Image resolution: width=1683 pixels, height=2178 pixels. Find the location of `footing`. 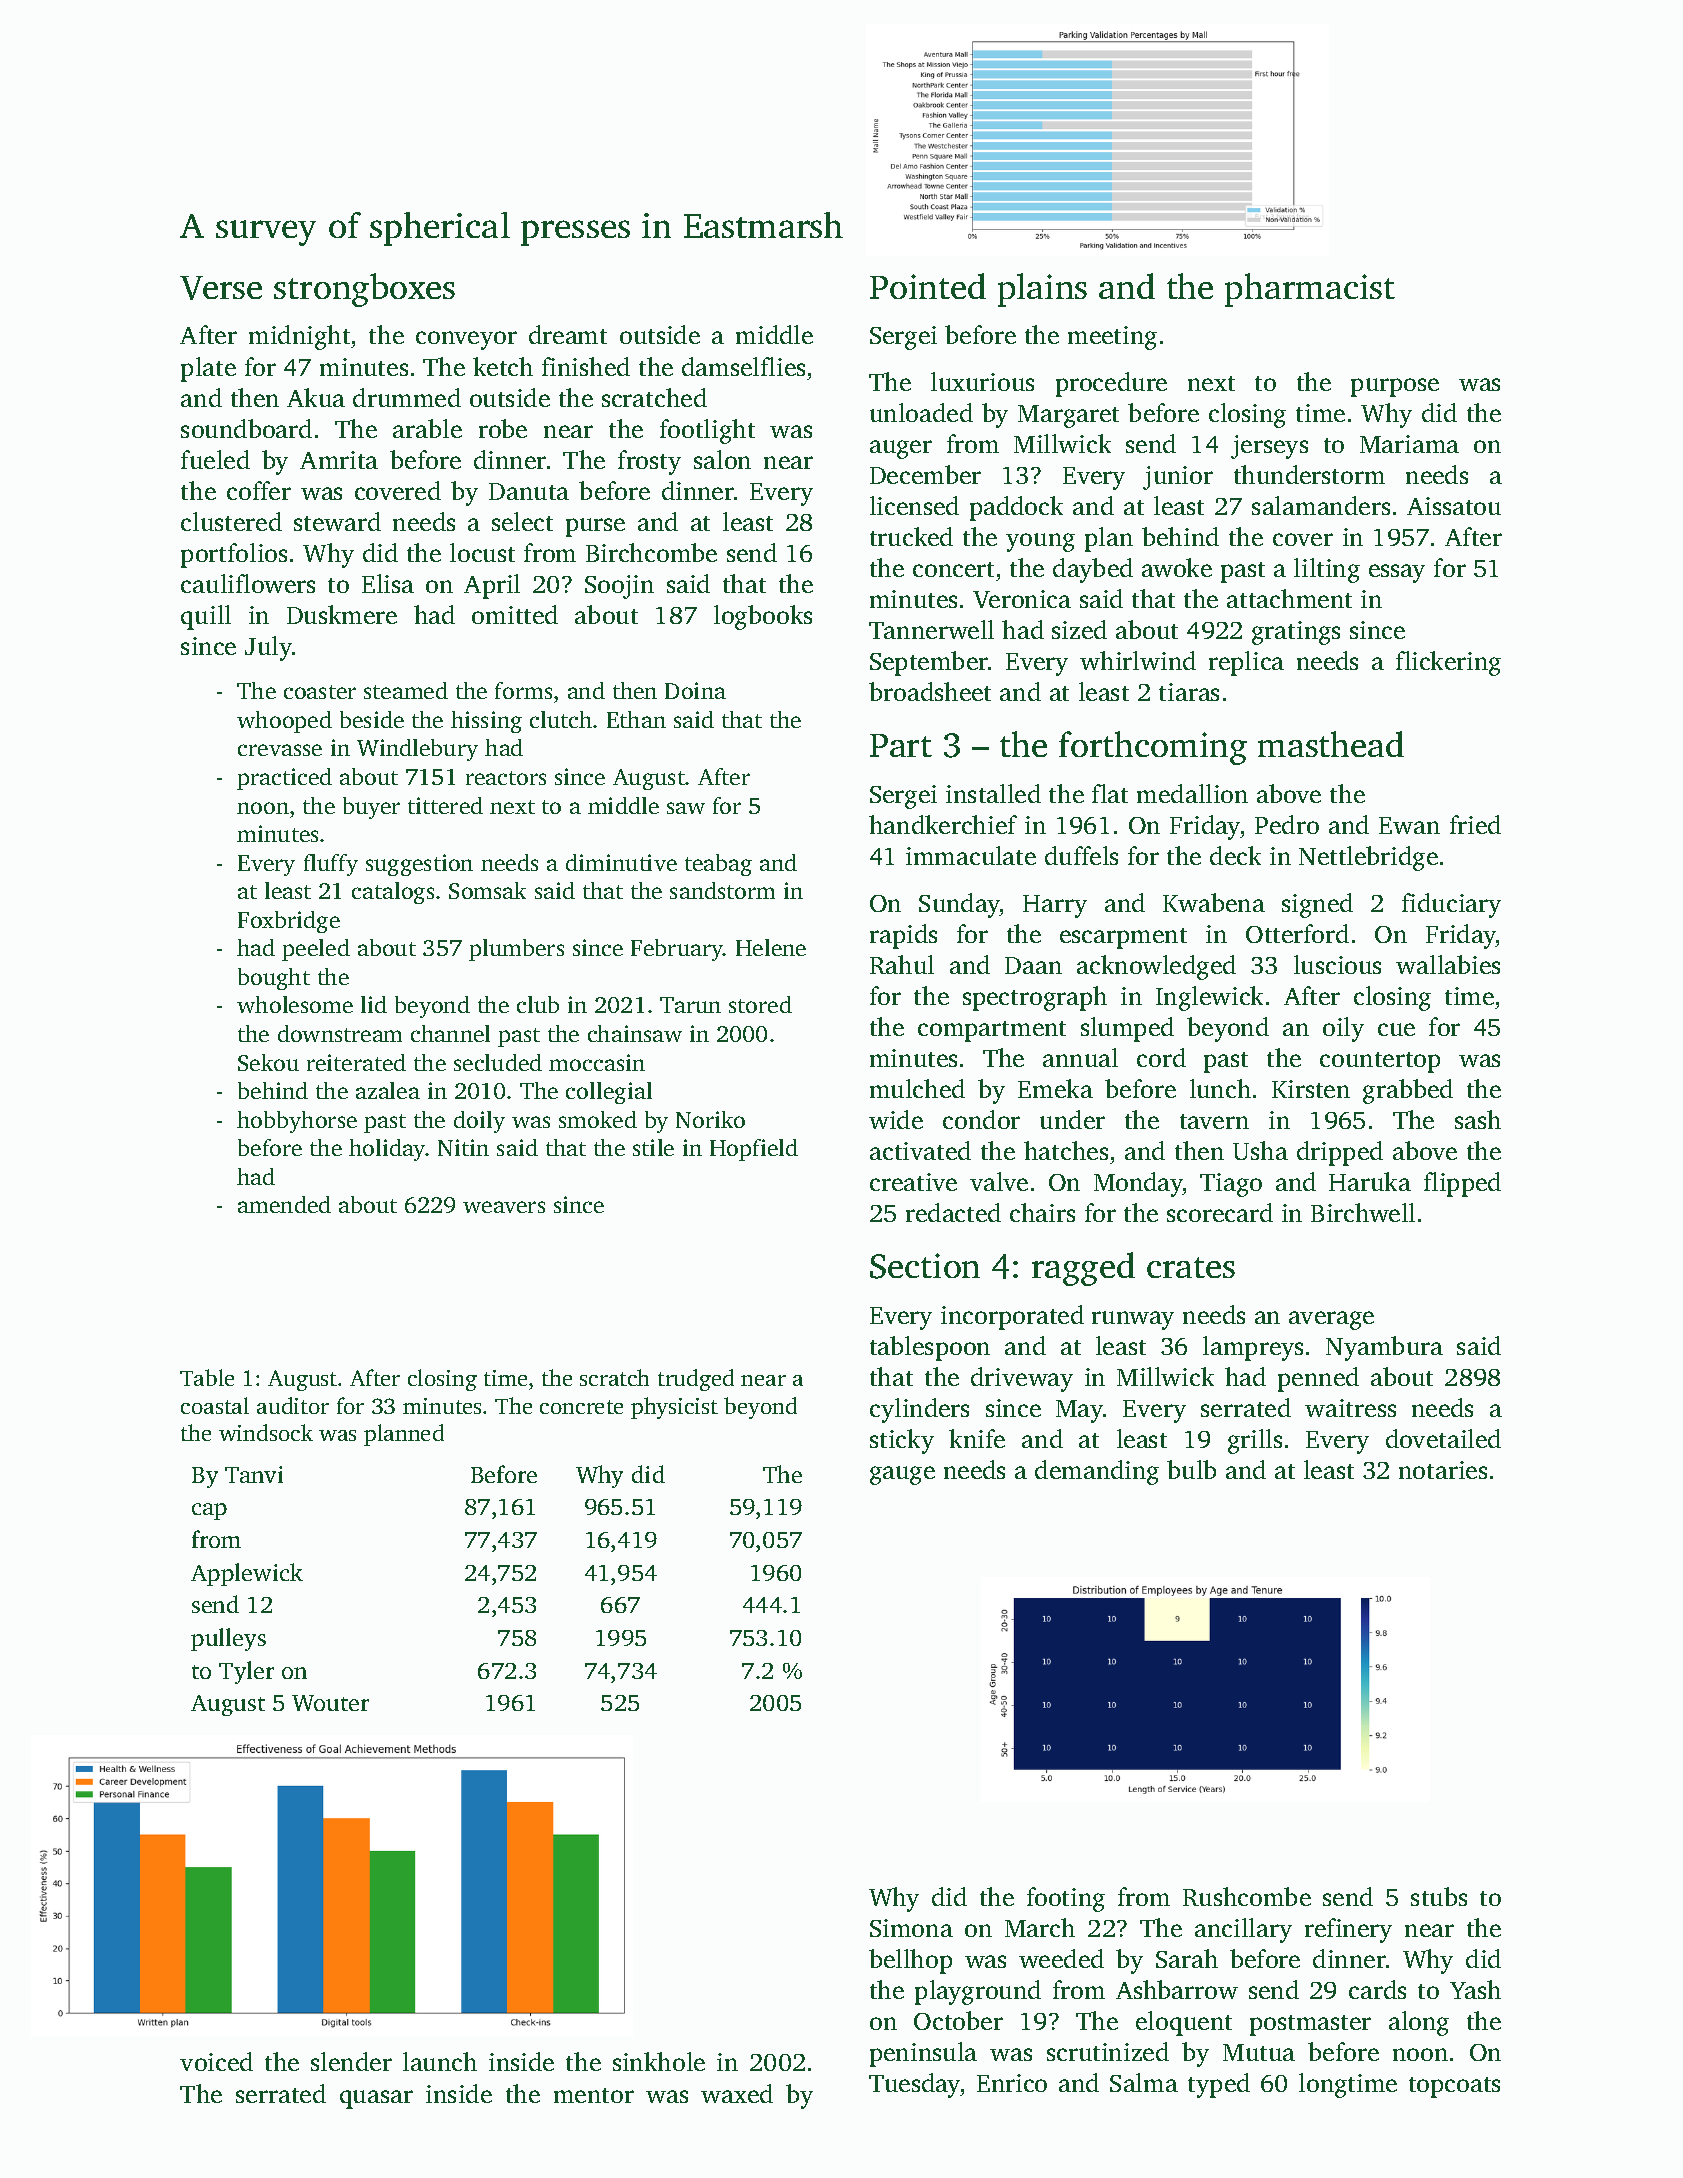

footing is located at coordinates (1066, 1899).
